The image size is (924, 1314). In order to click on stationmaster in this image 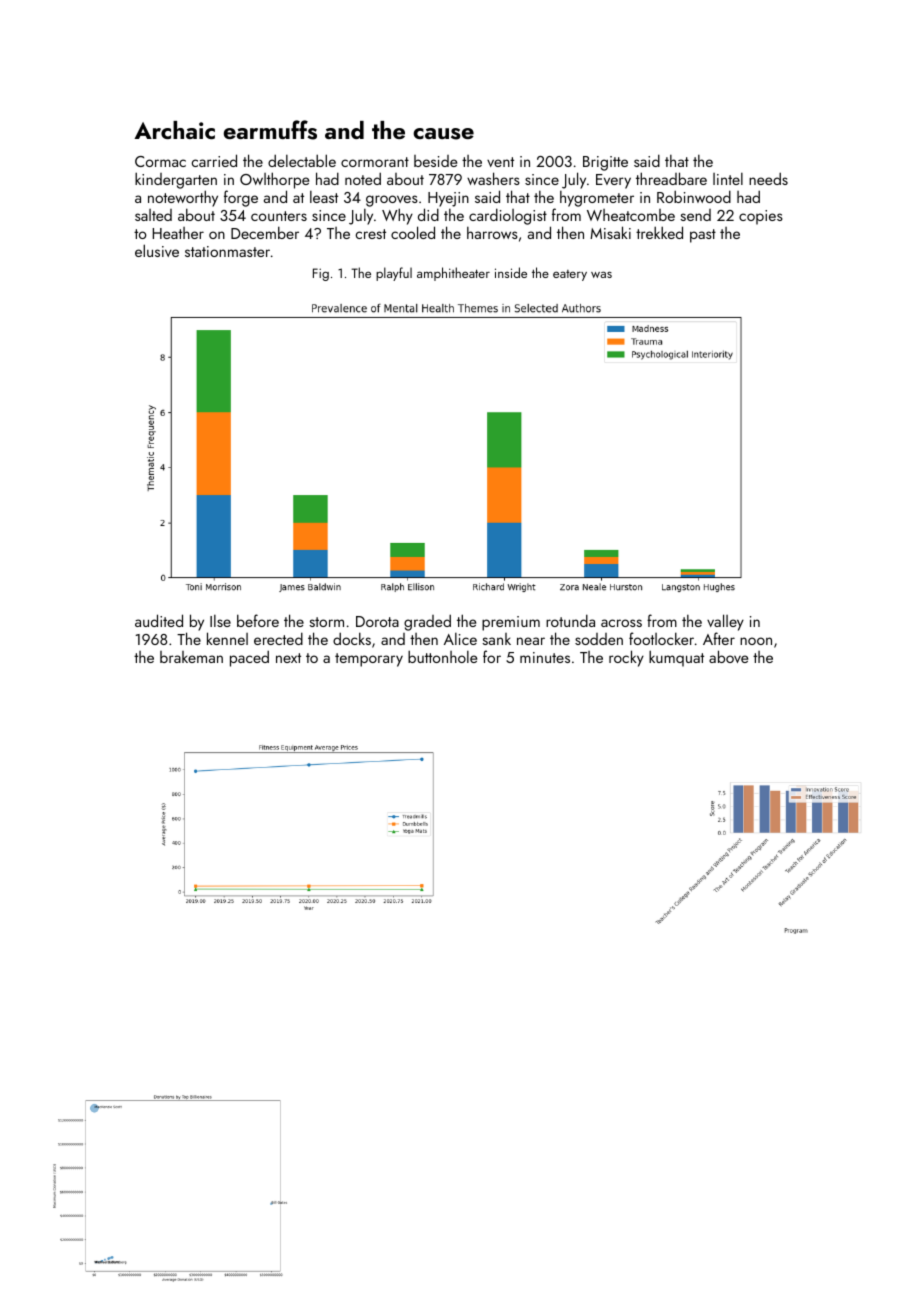, I will do `click(227, 251)`.
